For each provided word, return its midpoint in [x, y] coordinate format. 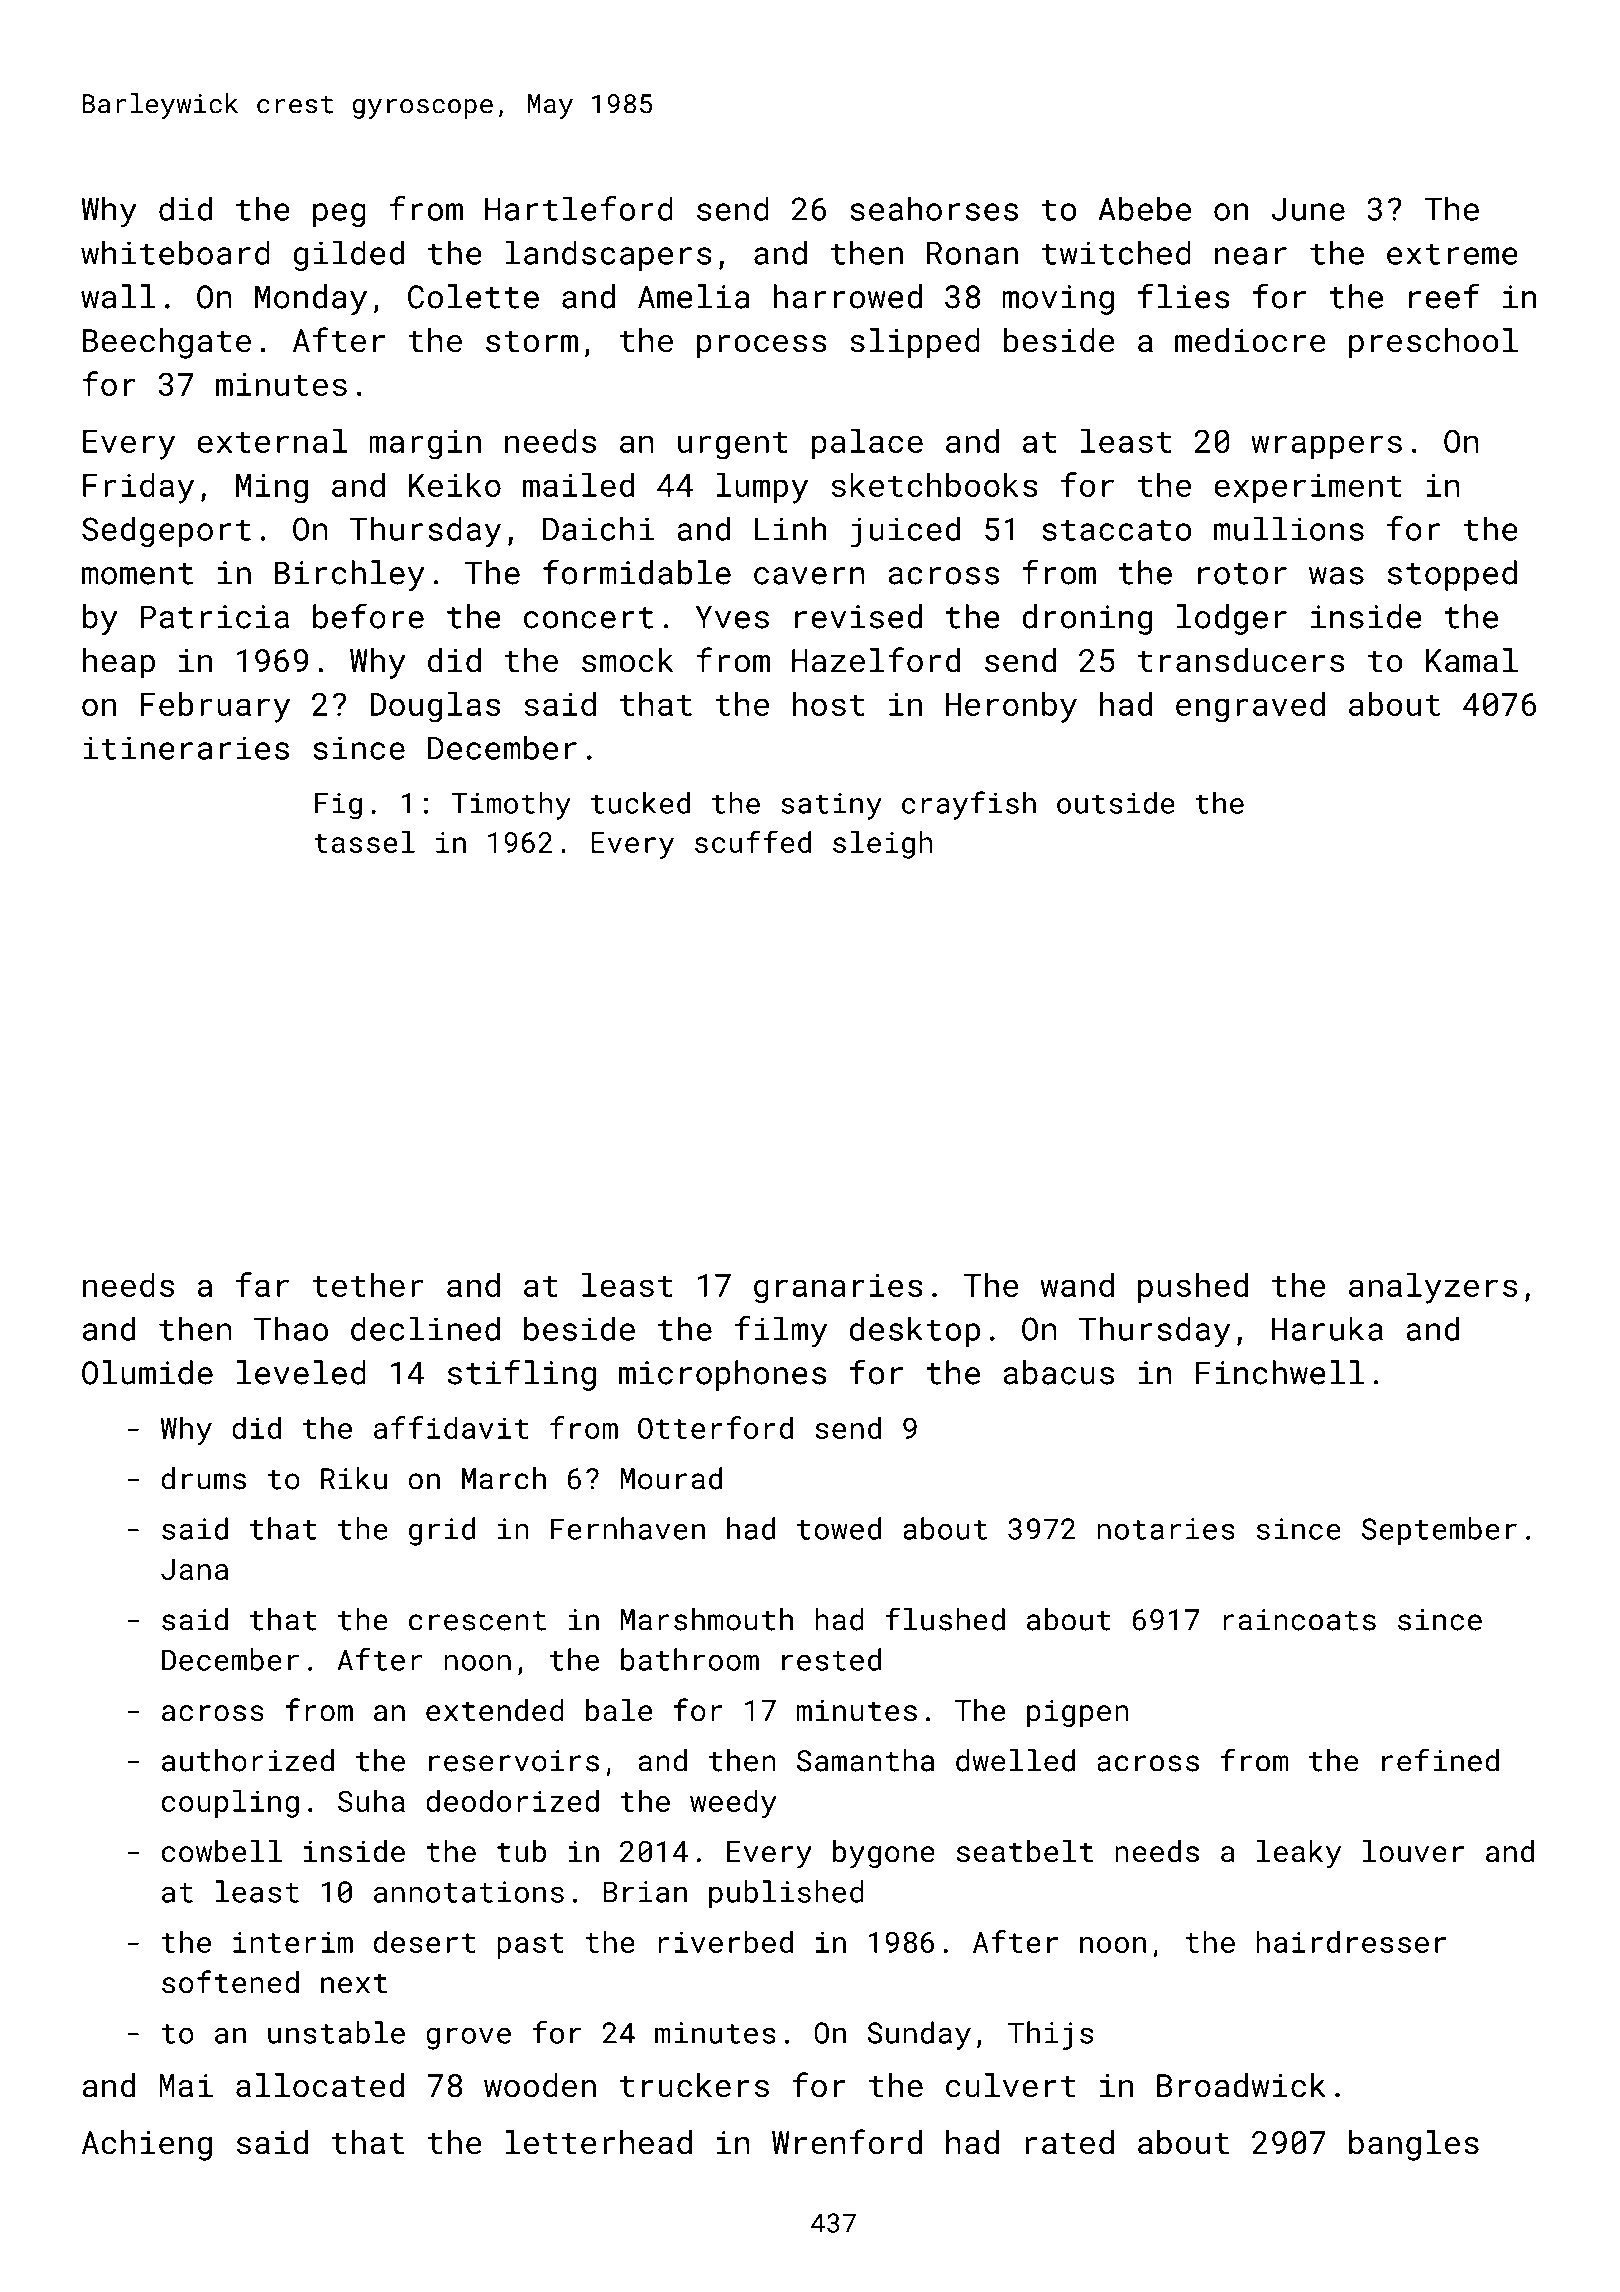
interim [293, 1942]
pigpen [1078, 1713]
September [1439, 1531]
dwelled [1015, 1760]
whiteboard [175, 252]
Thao [291, 1328]
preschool [1433, 343]
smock [628, 660]
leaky [1299, 1854]
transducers [1241, 660]
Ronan [972, 253]
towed [839, 1528]
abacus [1058, 1372]
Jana [194, 1569]
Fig [338, 806]
